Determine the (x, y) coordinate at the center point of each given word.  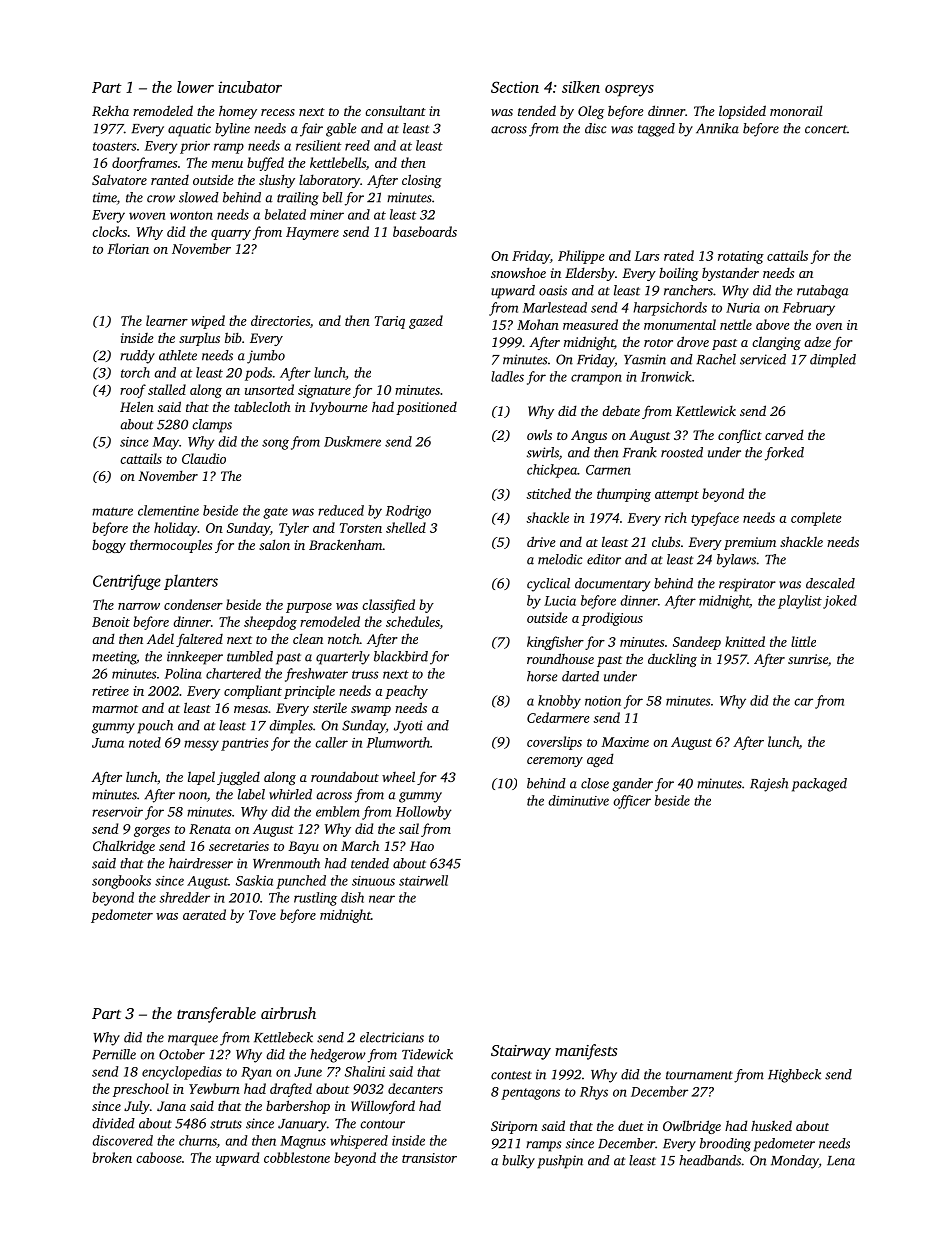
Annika (717, 128)
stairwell (423, 880)
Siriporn (514, 1127)
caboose (159, 1157)
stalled (167, 389)
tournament (699, 1075)
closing (422, 181)
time (105, 197)
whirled (290, 794)
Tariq (390, 322)
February (809, 309)
